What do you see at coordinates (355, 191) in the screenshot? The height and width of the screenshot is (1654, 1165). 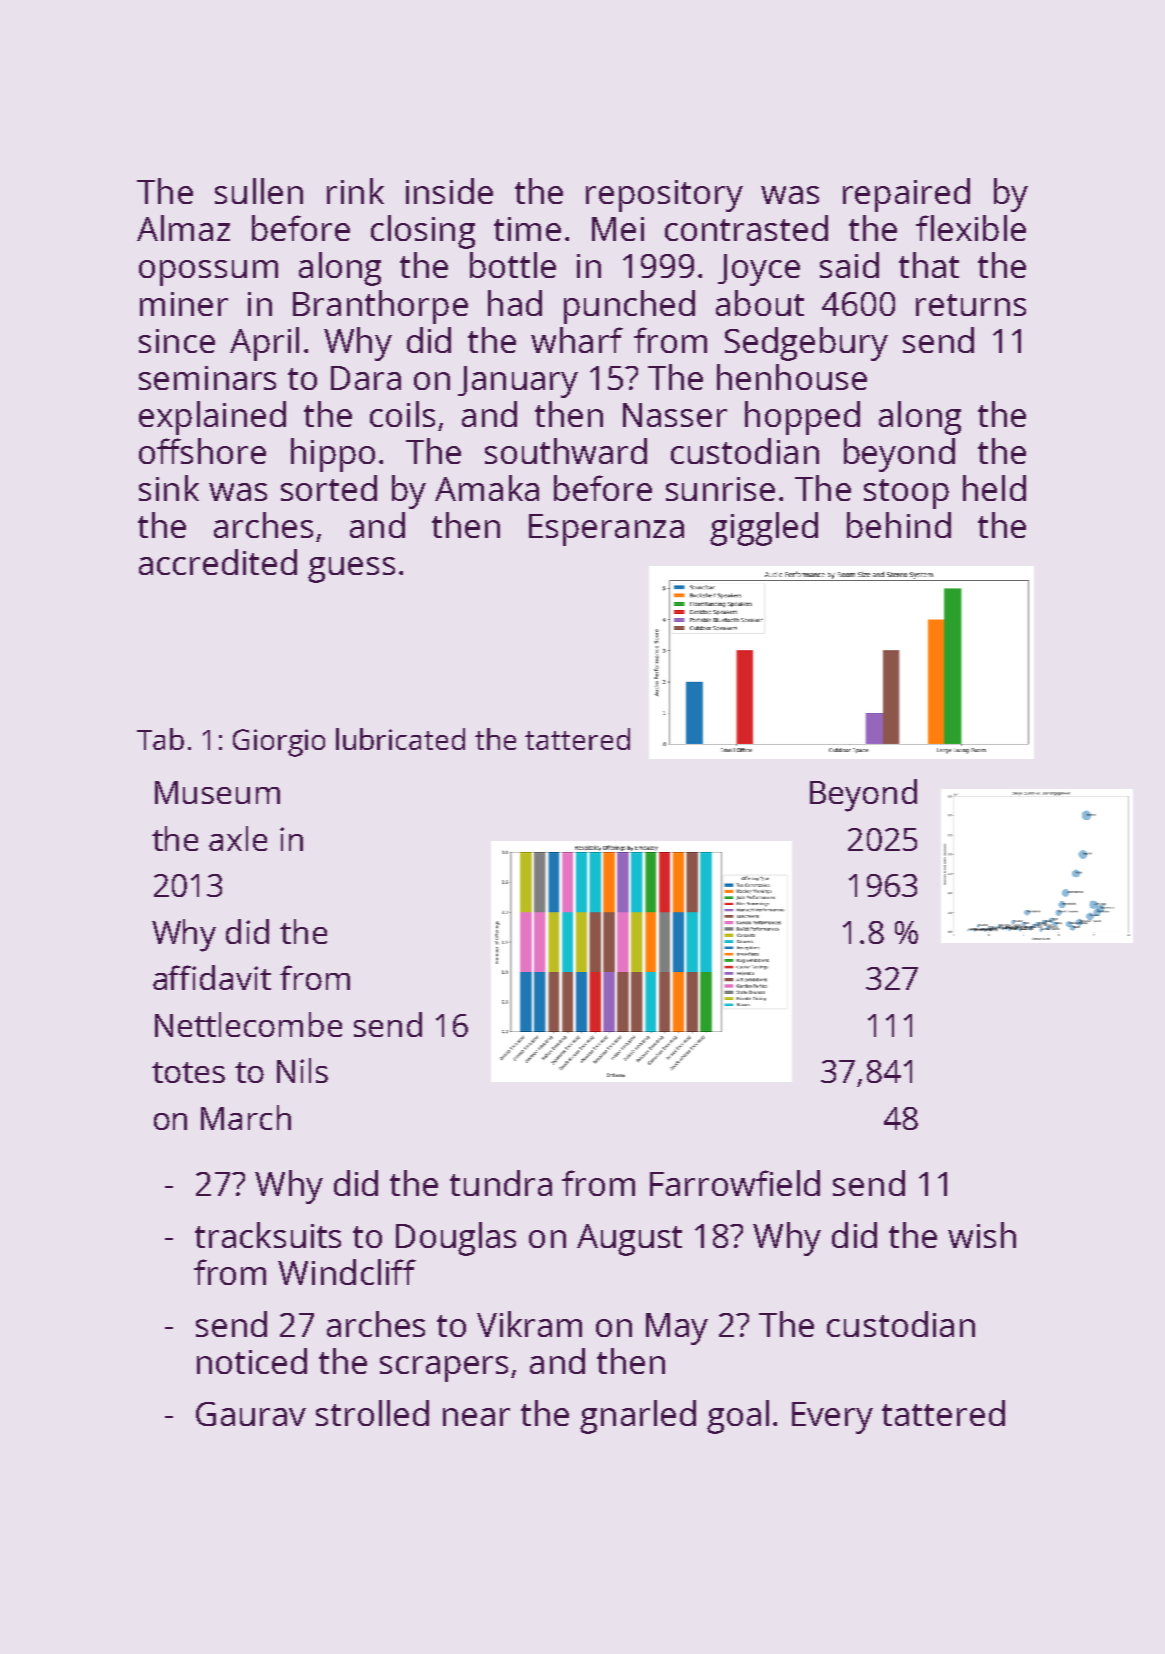 I see `rink` at bounding box center [355, 191].
